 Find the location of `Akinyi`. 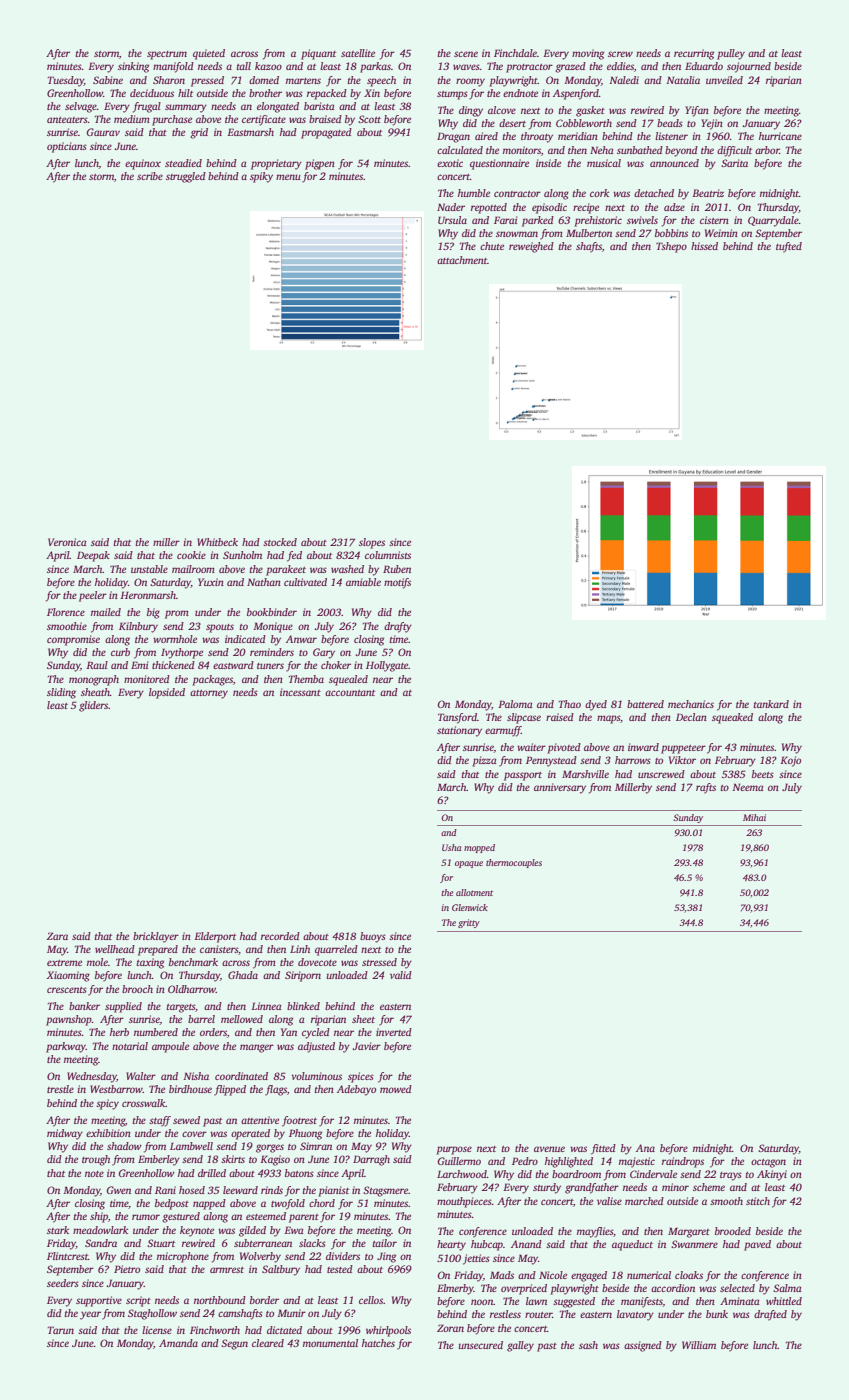

Akinyi is located at coordinates (772, 1175).
